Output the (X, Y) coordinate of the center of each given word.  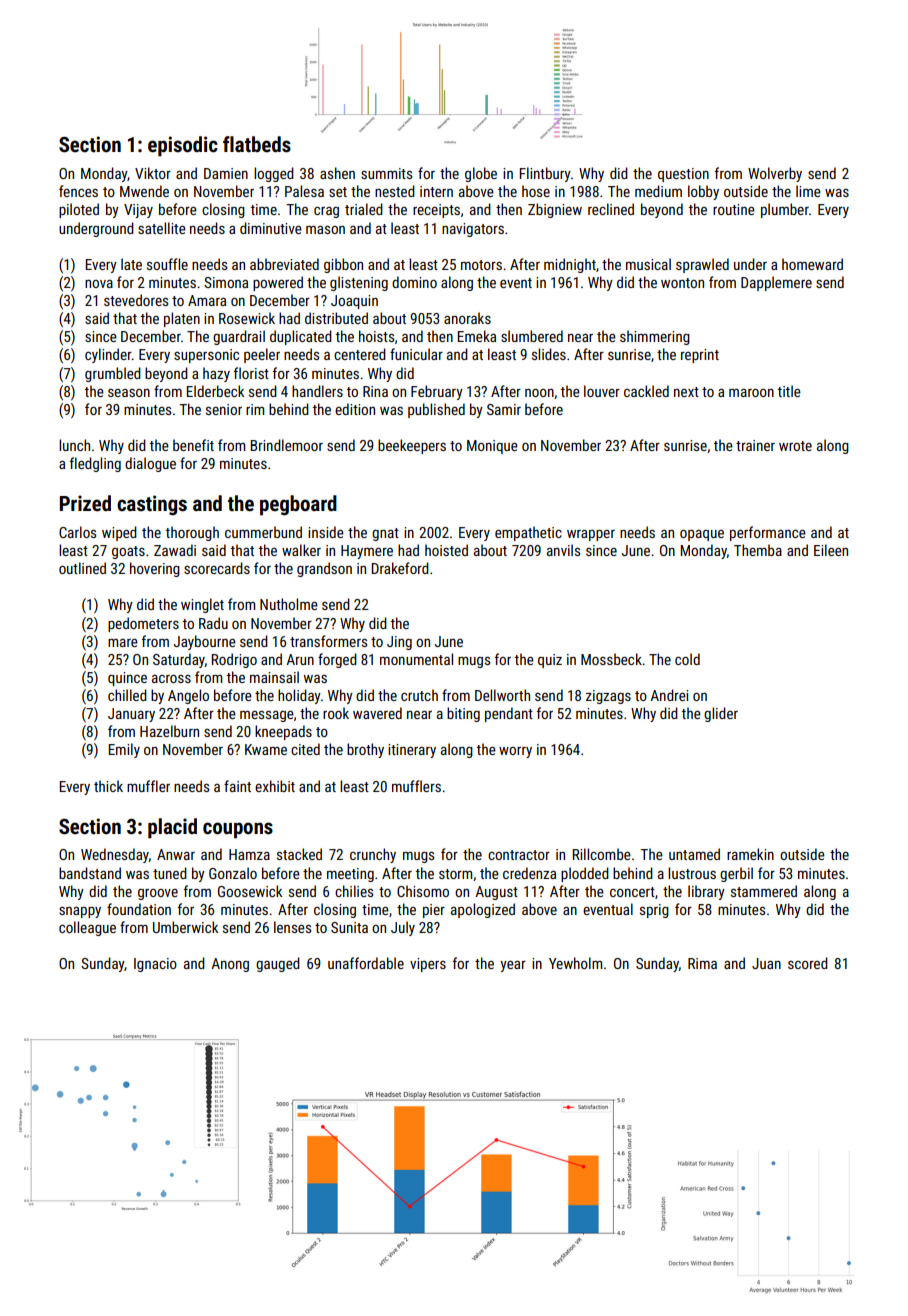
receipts (436, 211)
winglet (202, 605)
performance (768, 533)
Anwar (176, 854)
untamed (694, 854)
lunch (74, 445)
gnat (385, 534)
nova (99, 283)
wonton (682, 283)
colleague (87, 928)
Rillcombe (601, 854)
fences (78, 191)
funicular (416, 354)
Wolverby (775, 174)
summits (386, 173)
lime (808, 191)
